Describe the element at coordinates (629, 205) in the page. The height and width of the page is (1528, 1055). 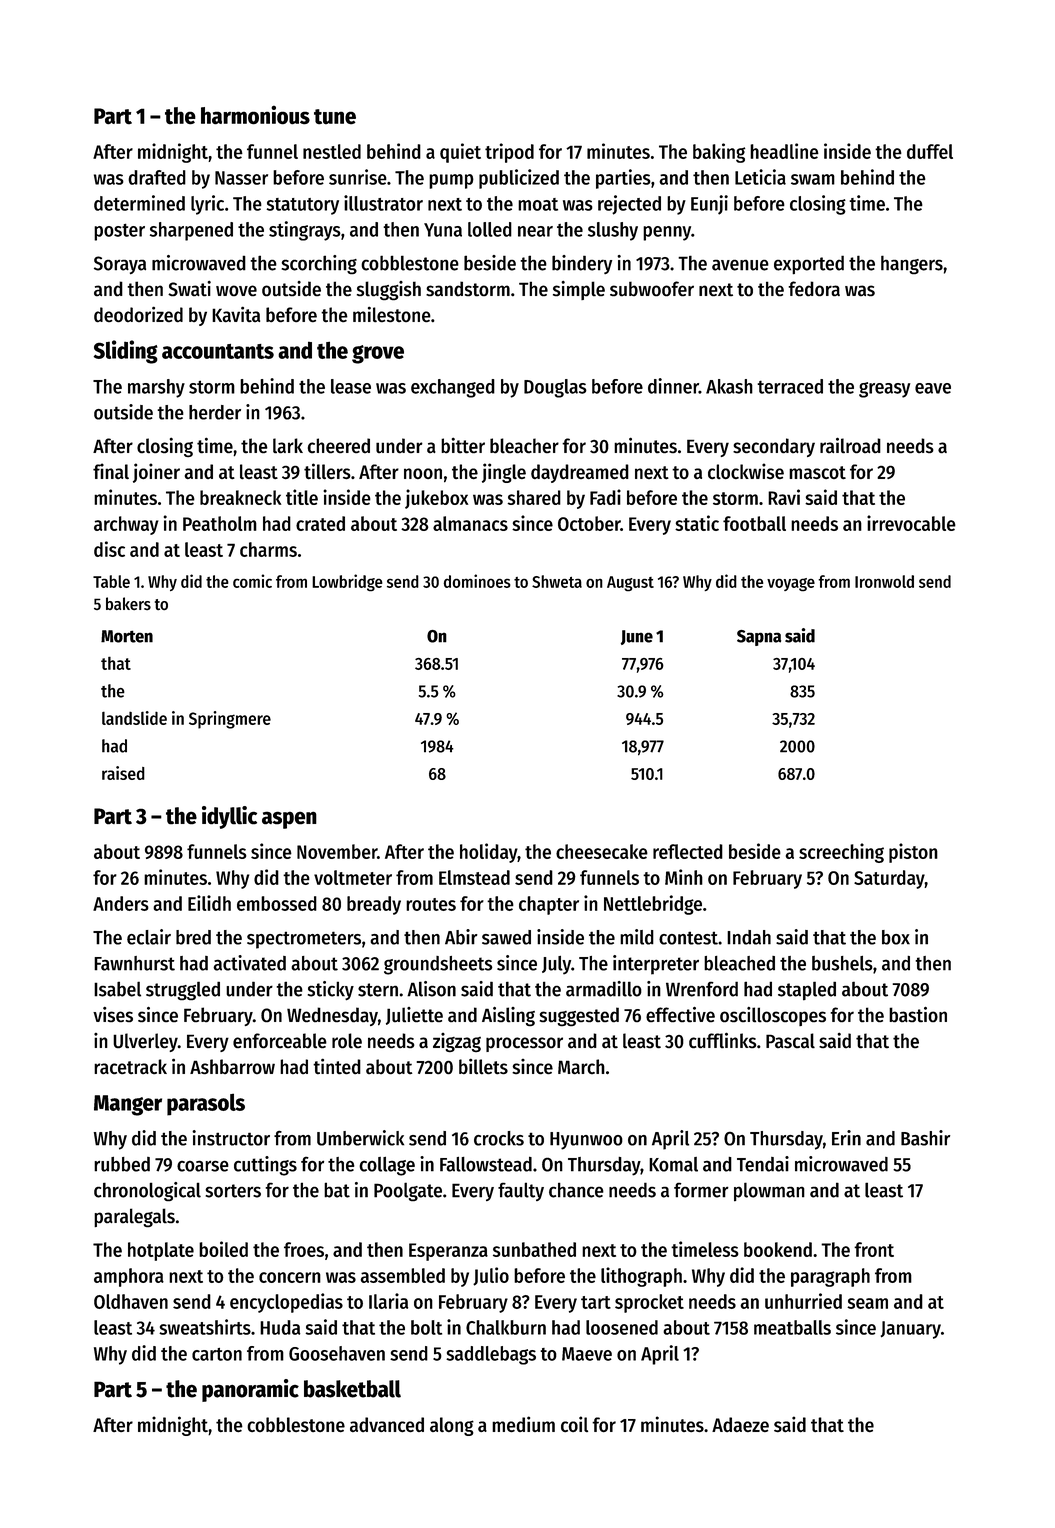
I see `rejected` at that location.
